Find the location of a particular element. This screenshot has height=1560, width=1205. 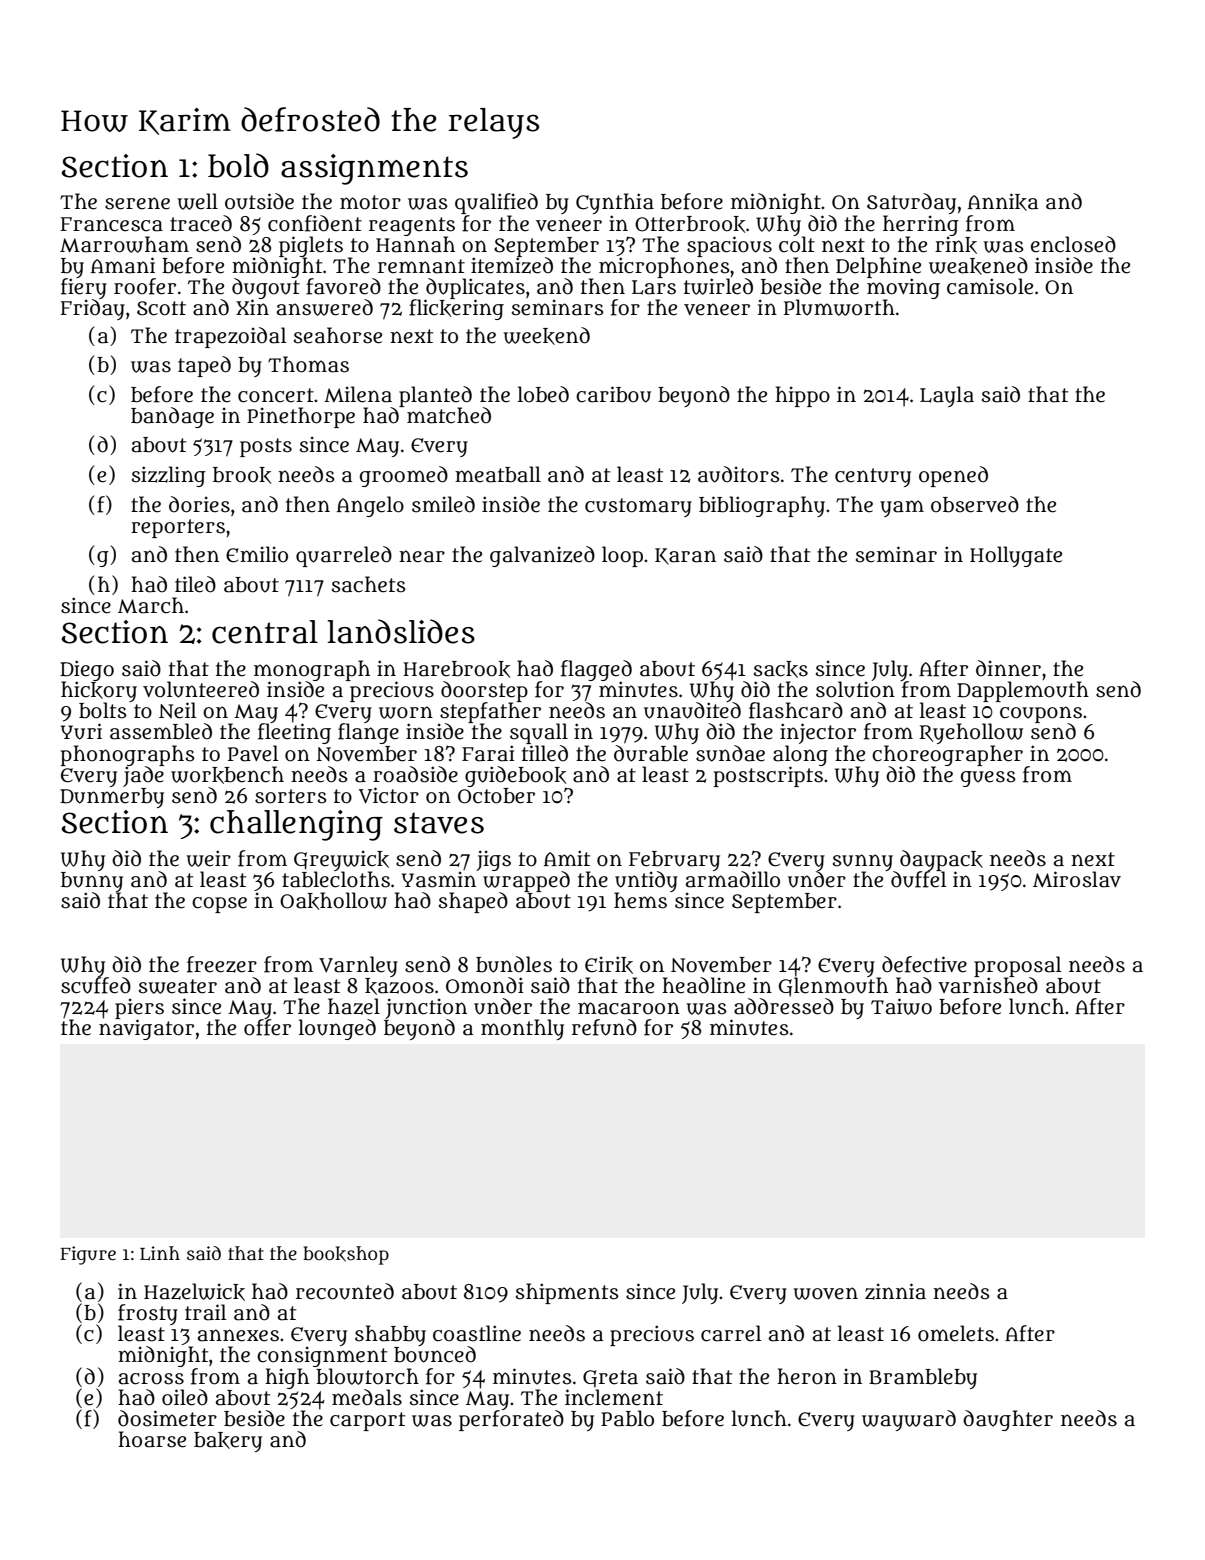

armadillo is located at coordinates (733, 879).
